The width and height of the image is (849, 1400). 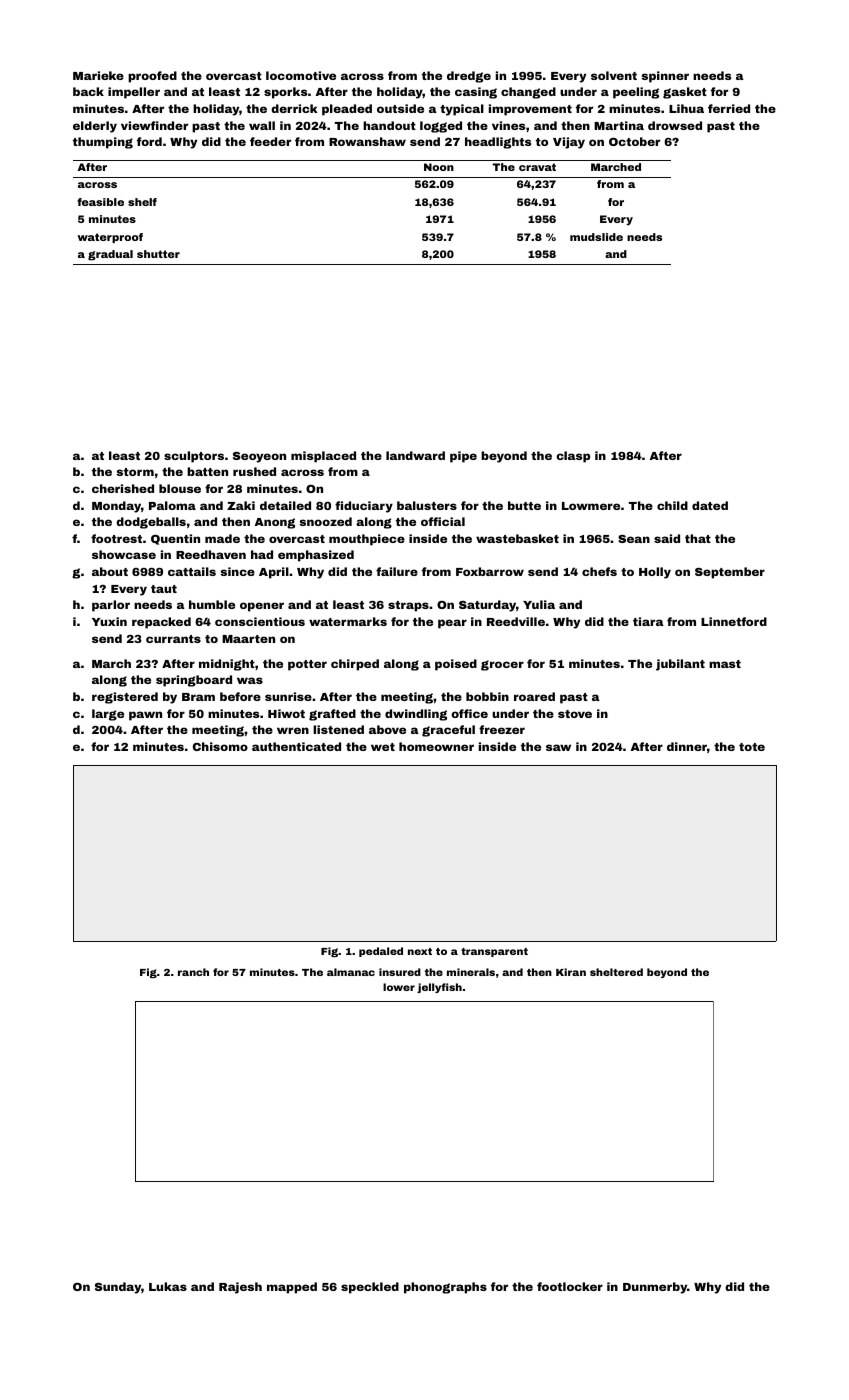 I want to click on ferried, so click(x=729, y=108).
